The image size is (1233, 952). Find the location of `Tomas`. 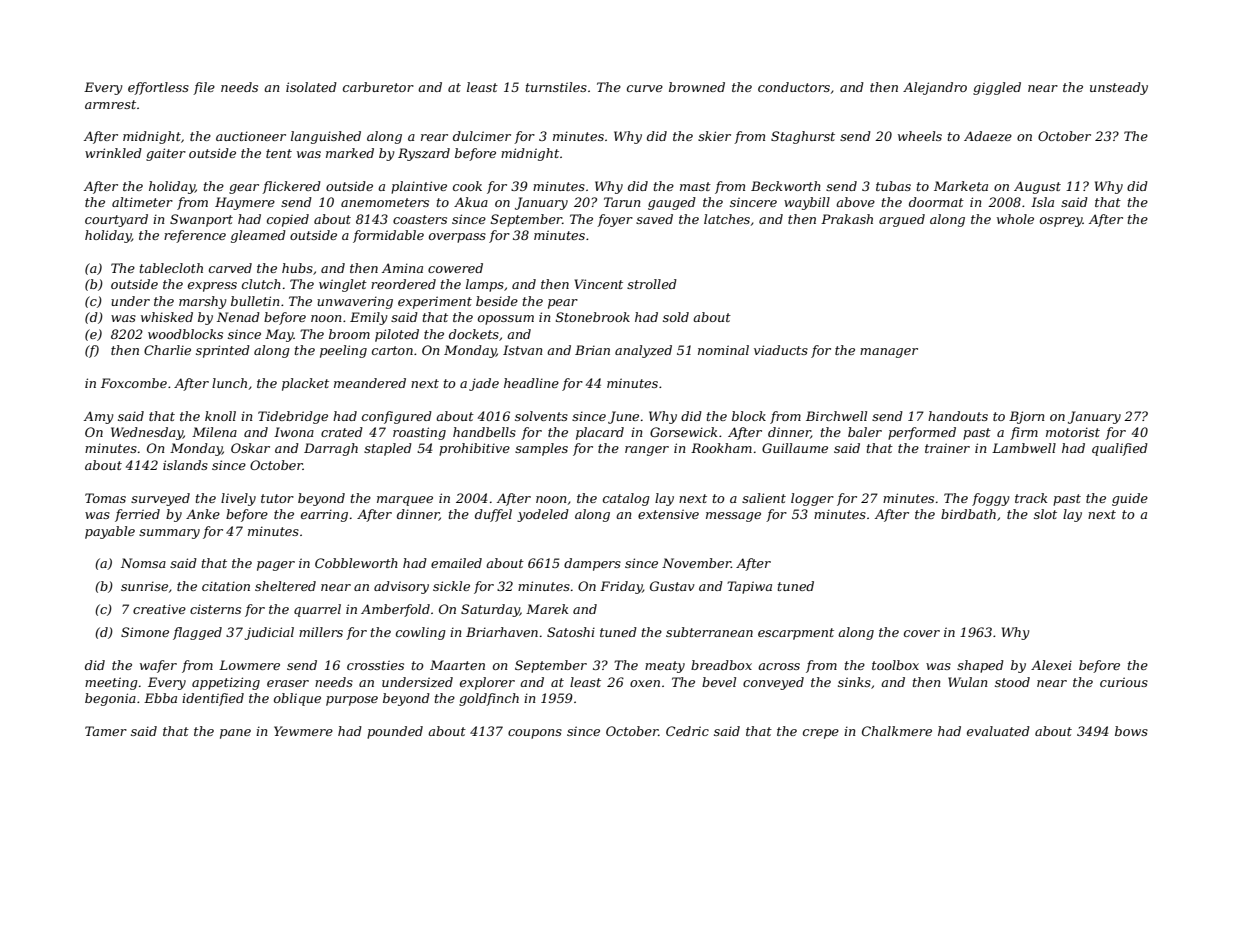

Tomas is located at coordinates (105, 498).
